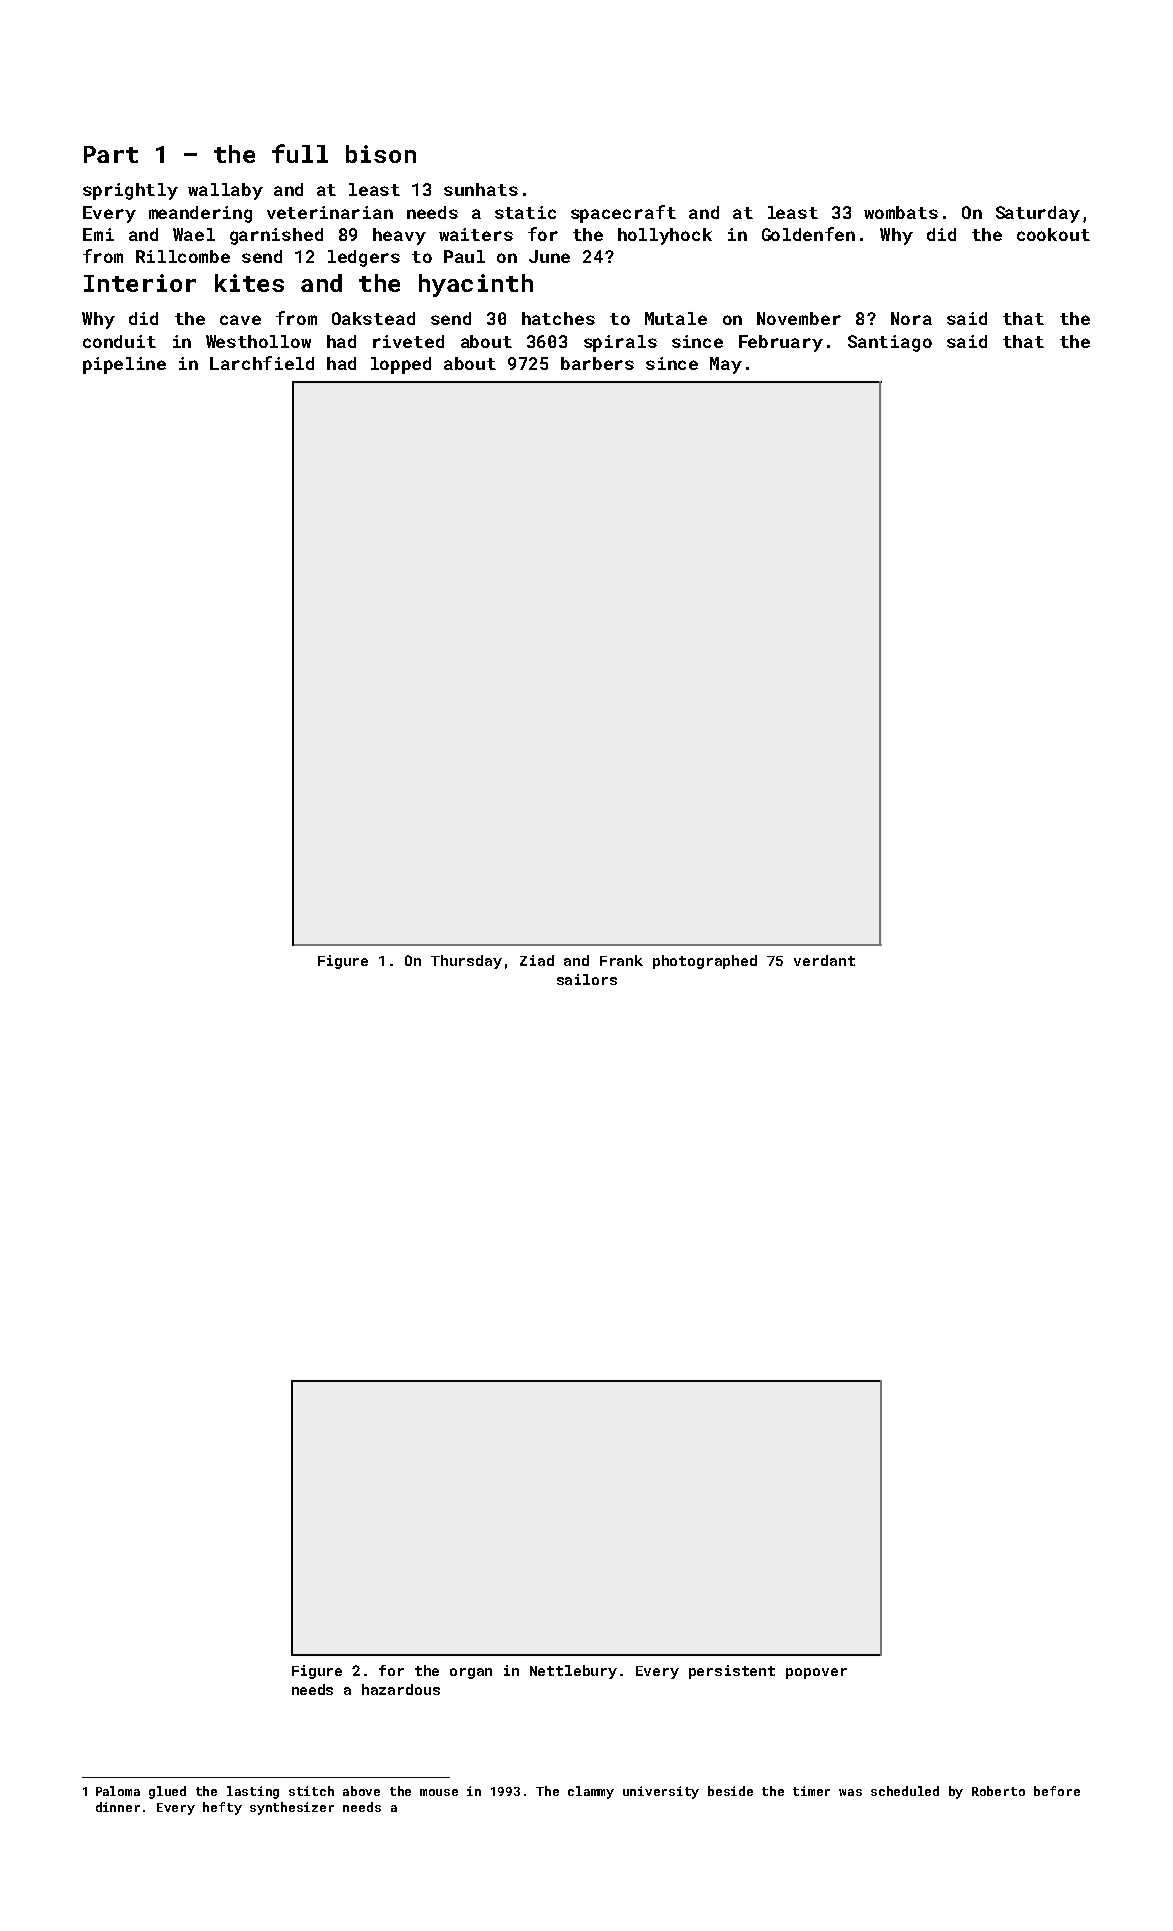 This screenshot has height=1931, width=1173. I want to click on Larchfield, so click(262, 363).
